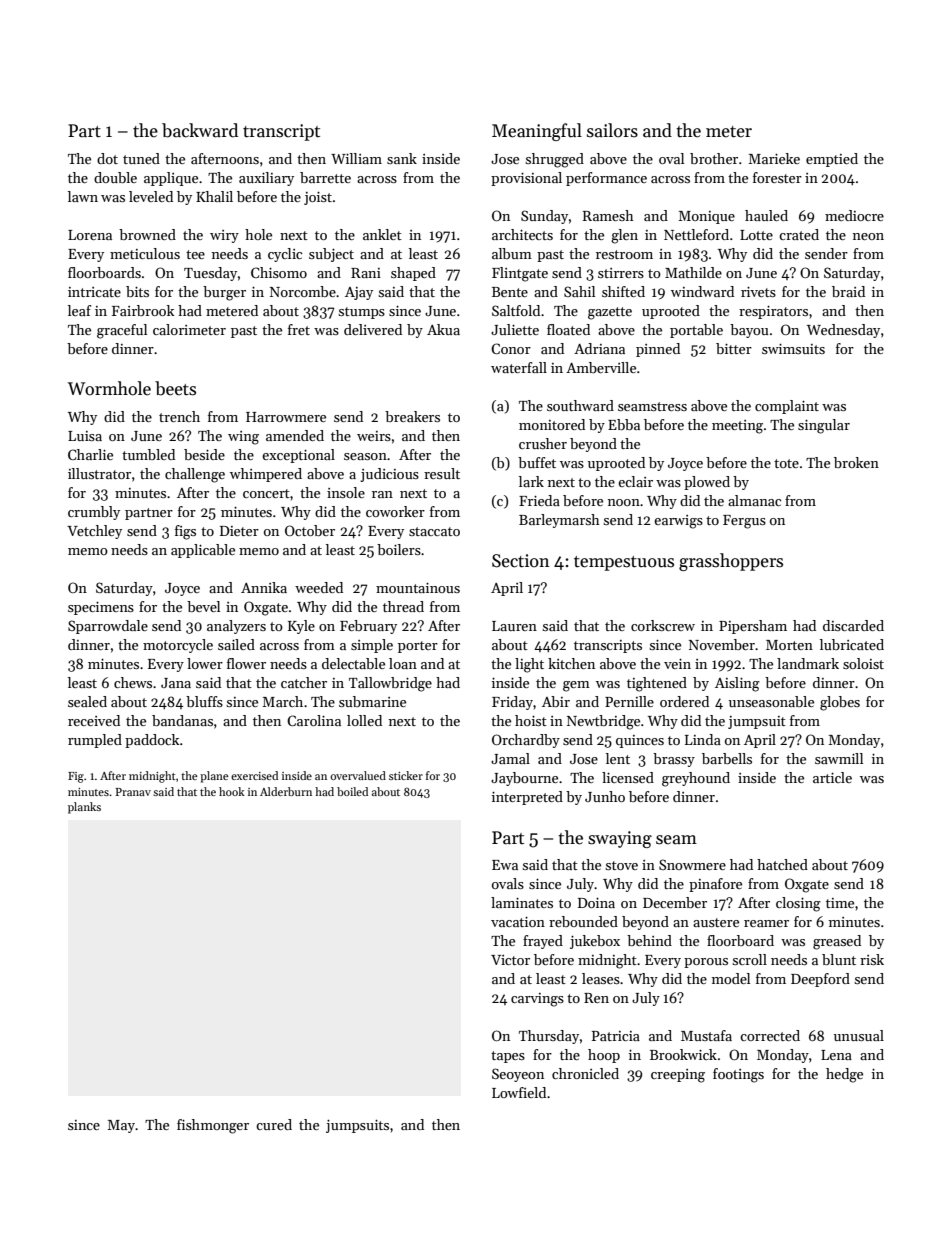  I want to click on Saltfold, so click(516, 310).
